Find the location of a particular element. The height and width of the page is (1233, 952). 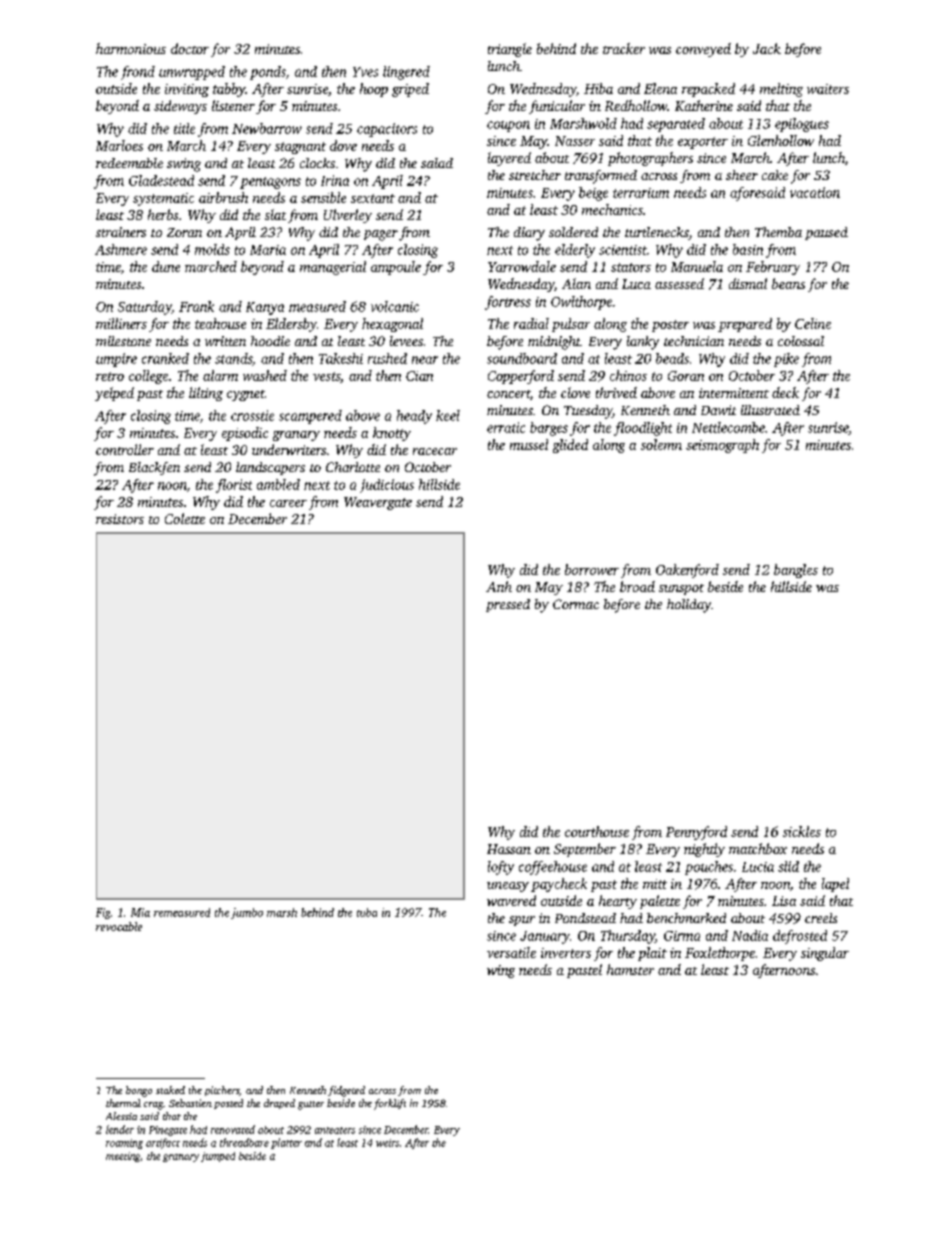

bangles is located at coordinates (796, 571).
